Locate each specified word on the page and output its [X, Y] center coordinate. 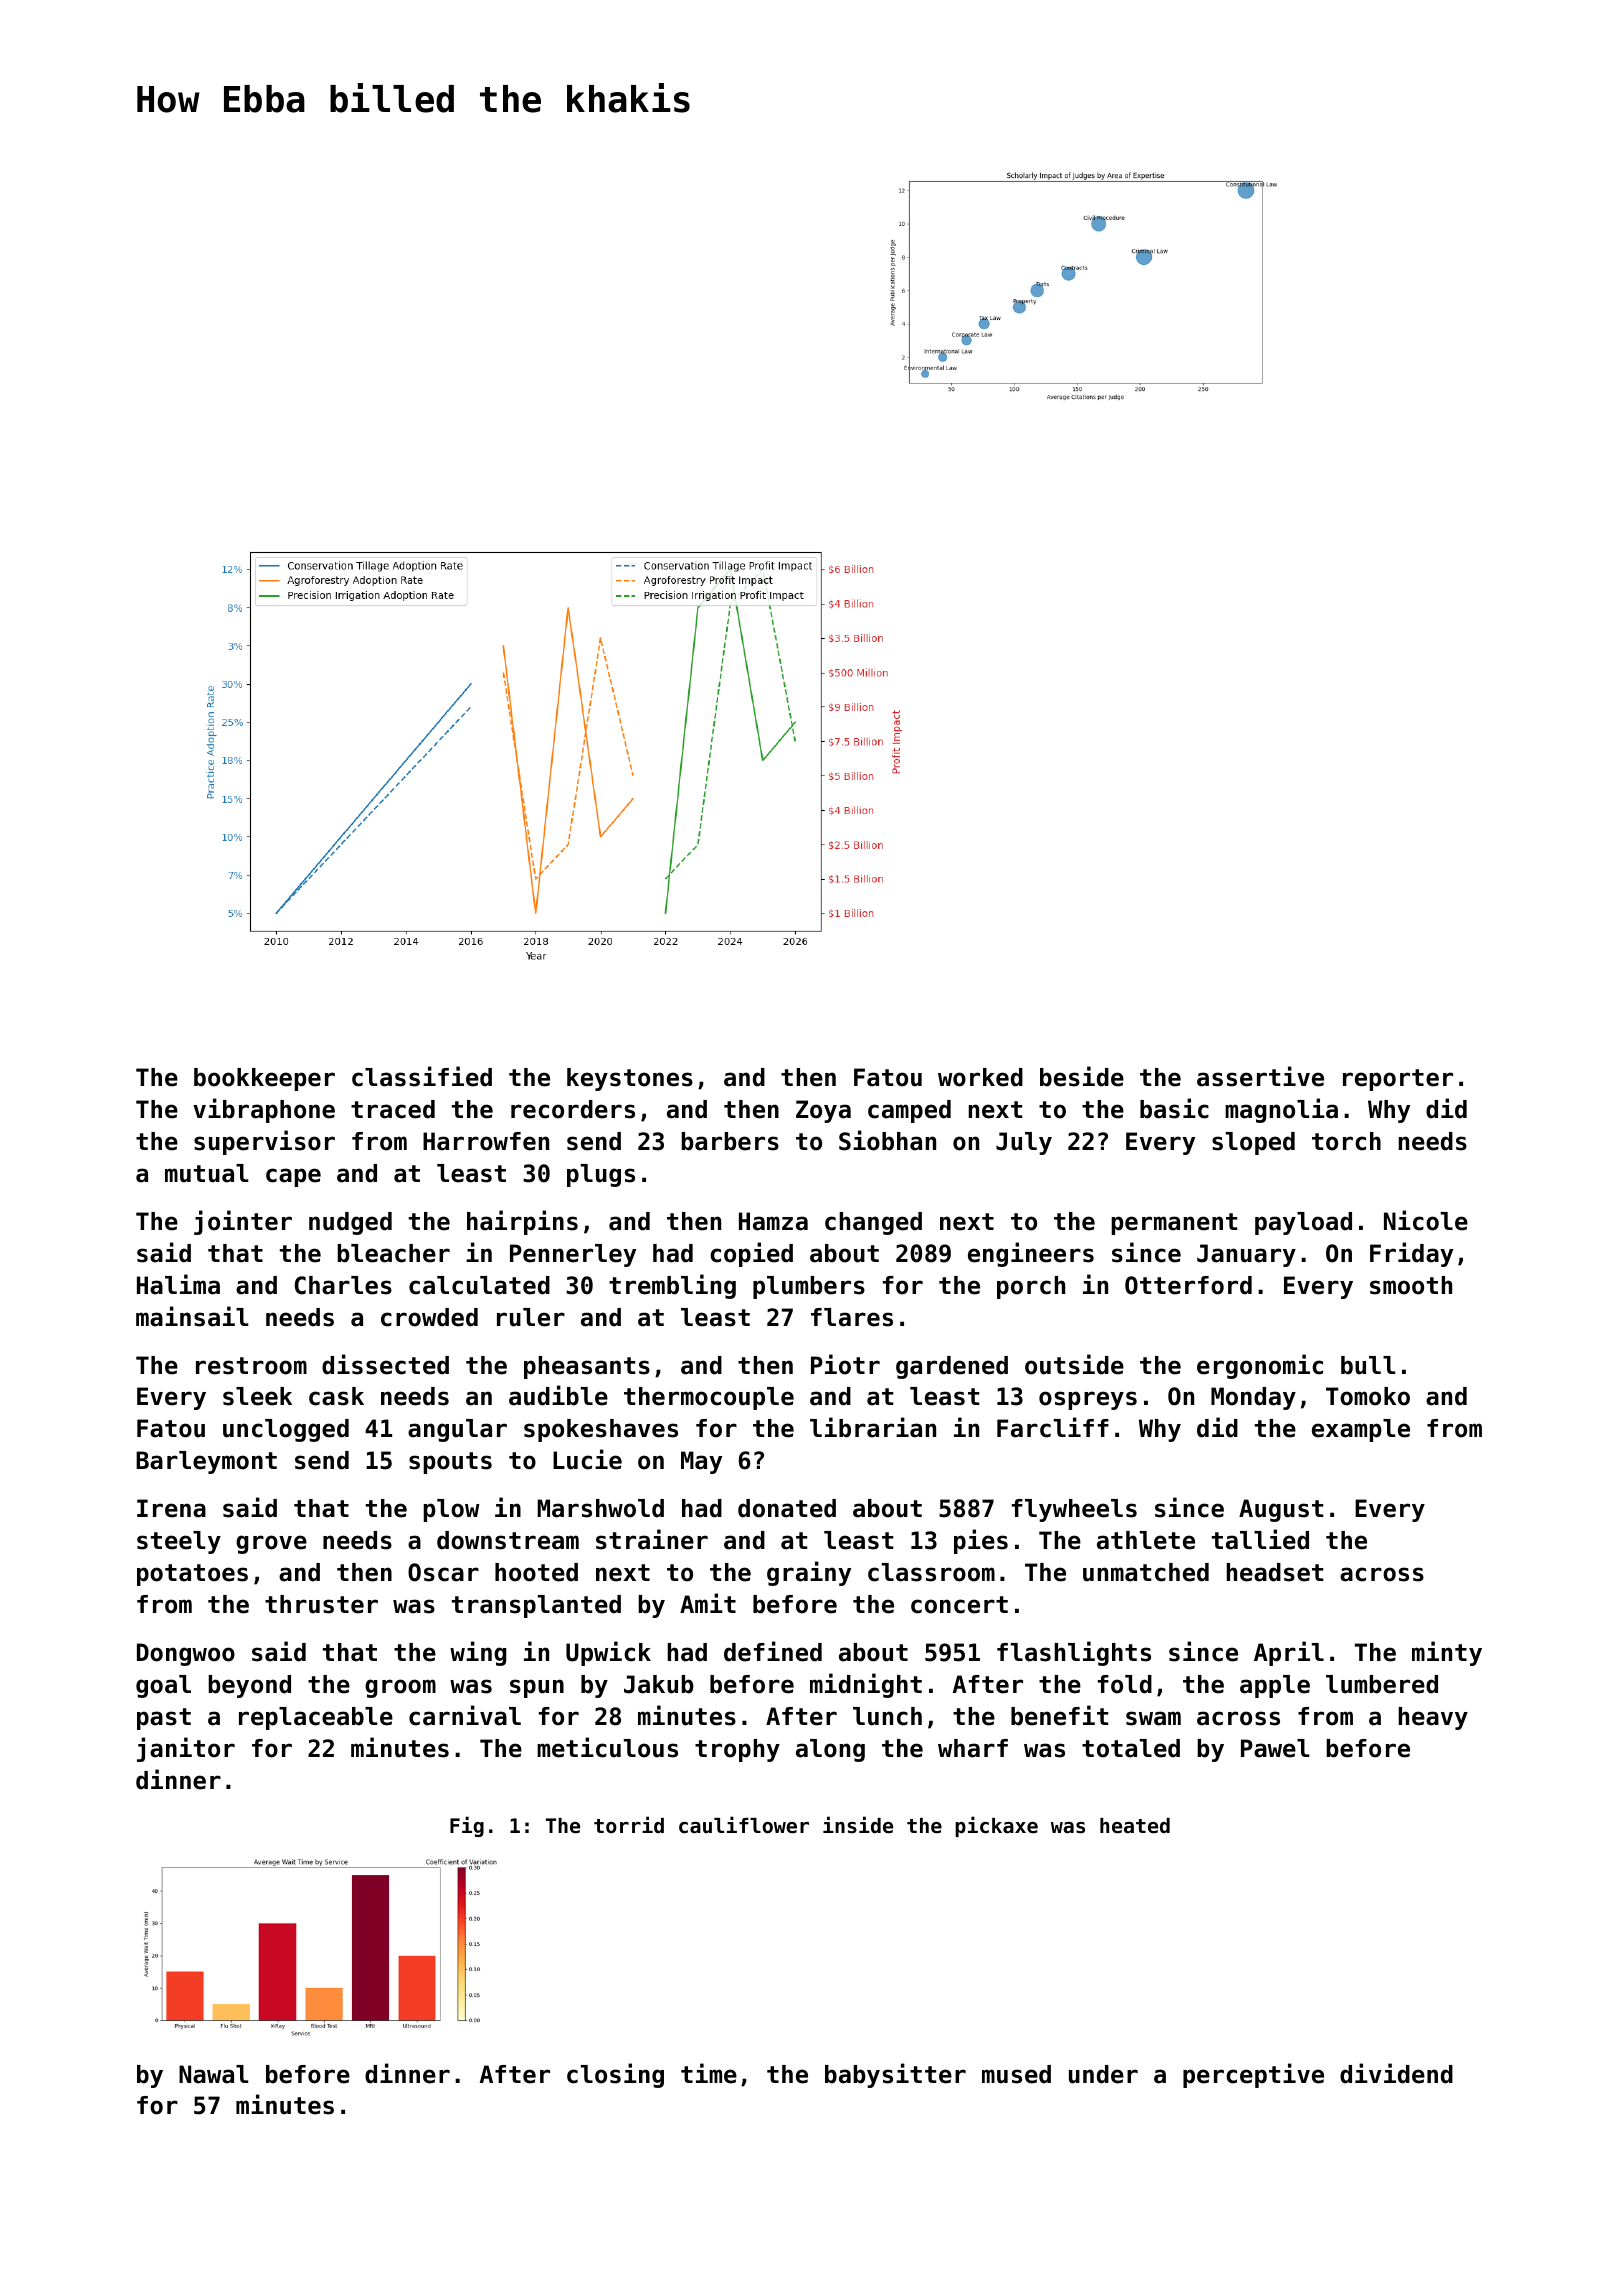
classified [422, 1076]
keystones [630, 1079]
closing [615, 2075]
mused [1016, 2074]
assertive [1260, 1076]
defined [773, 1651]
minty [1447, 1653]
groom [400, 1688]
